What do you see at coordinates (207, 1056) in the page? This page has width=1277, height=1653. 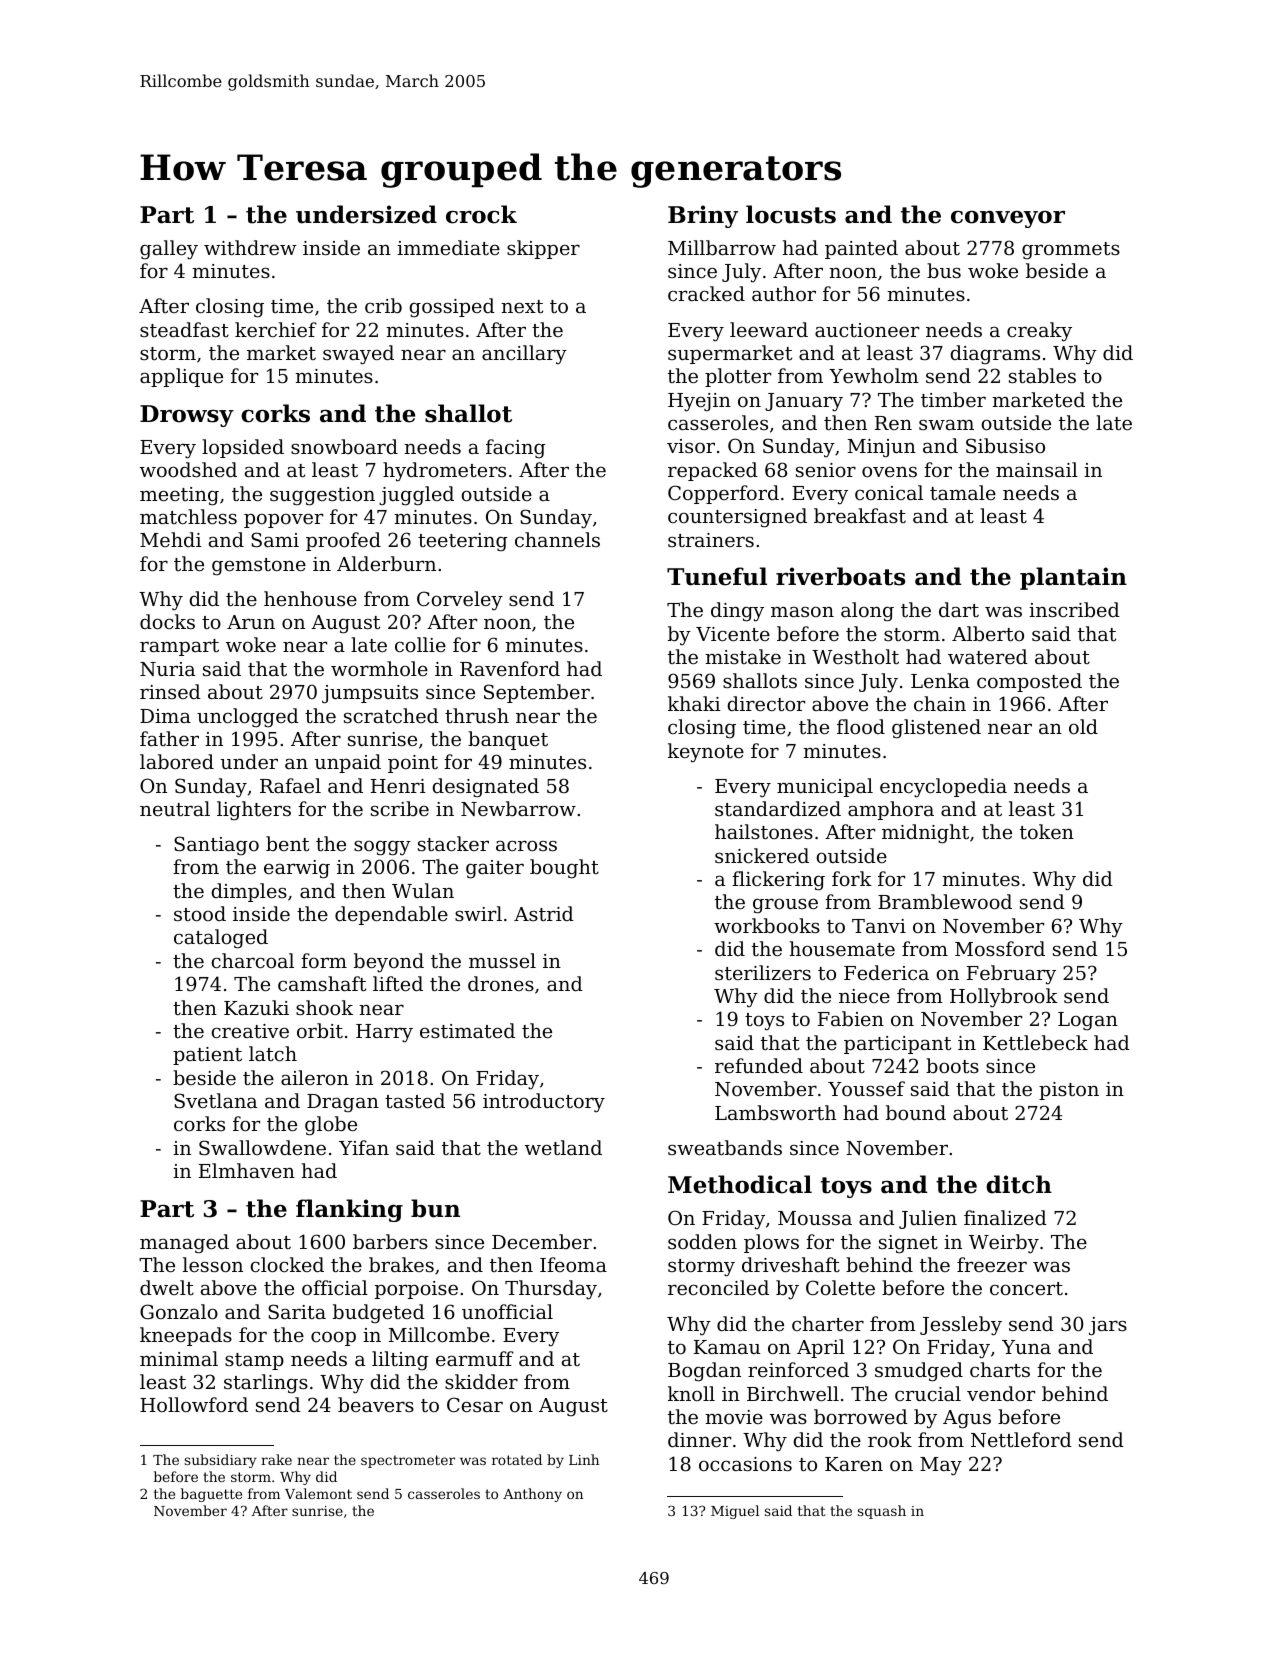 I see `patient` at bounding box center [207, 1056].
